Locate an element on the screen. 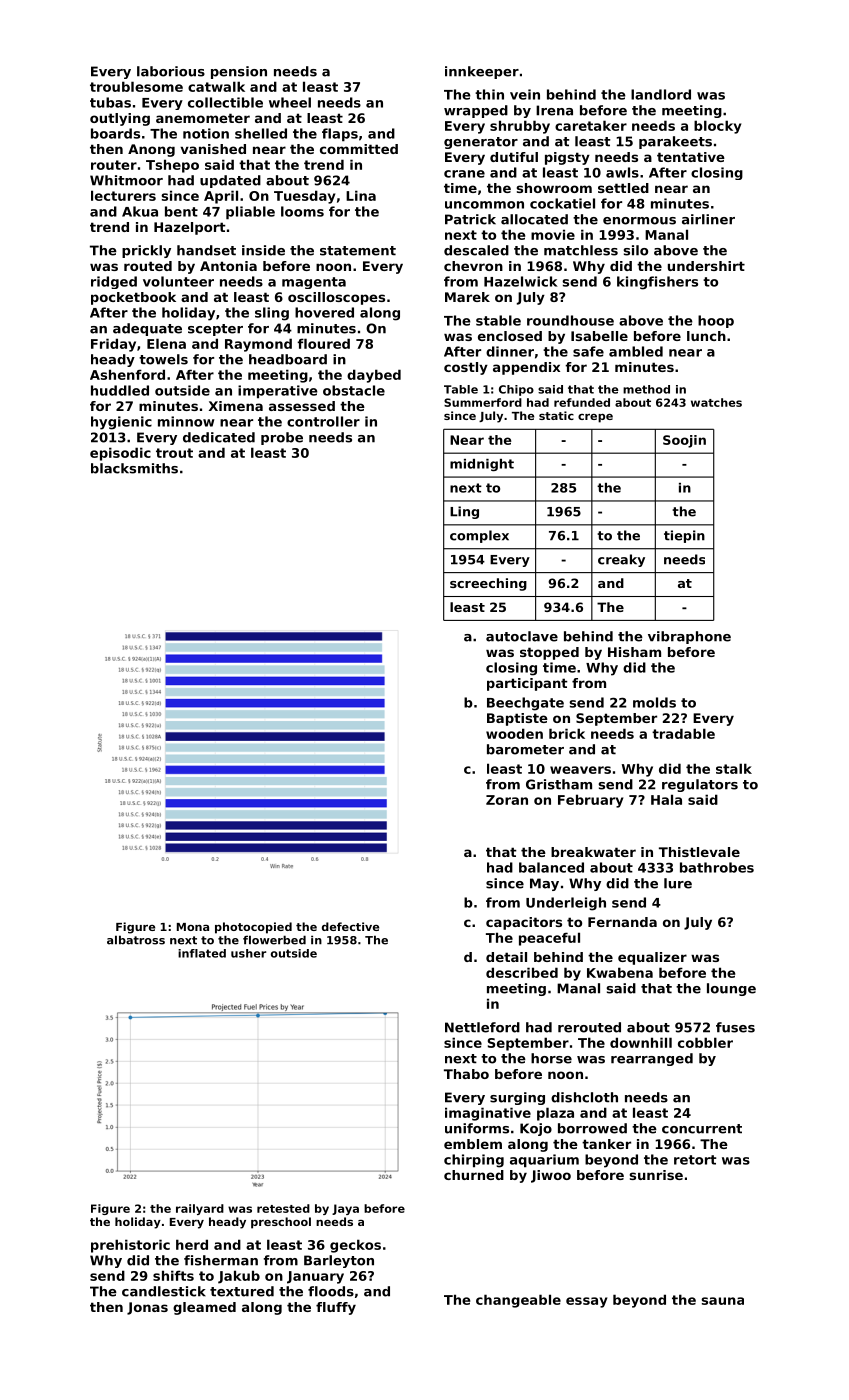  candlestick is located at coordinates (164, 1291).
